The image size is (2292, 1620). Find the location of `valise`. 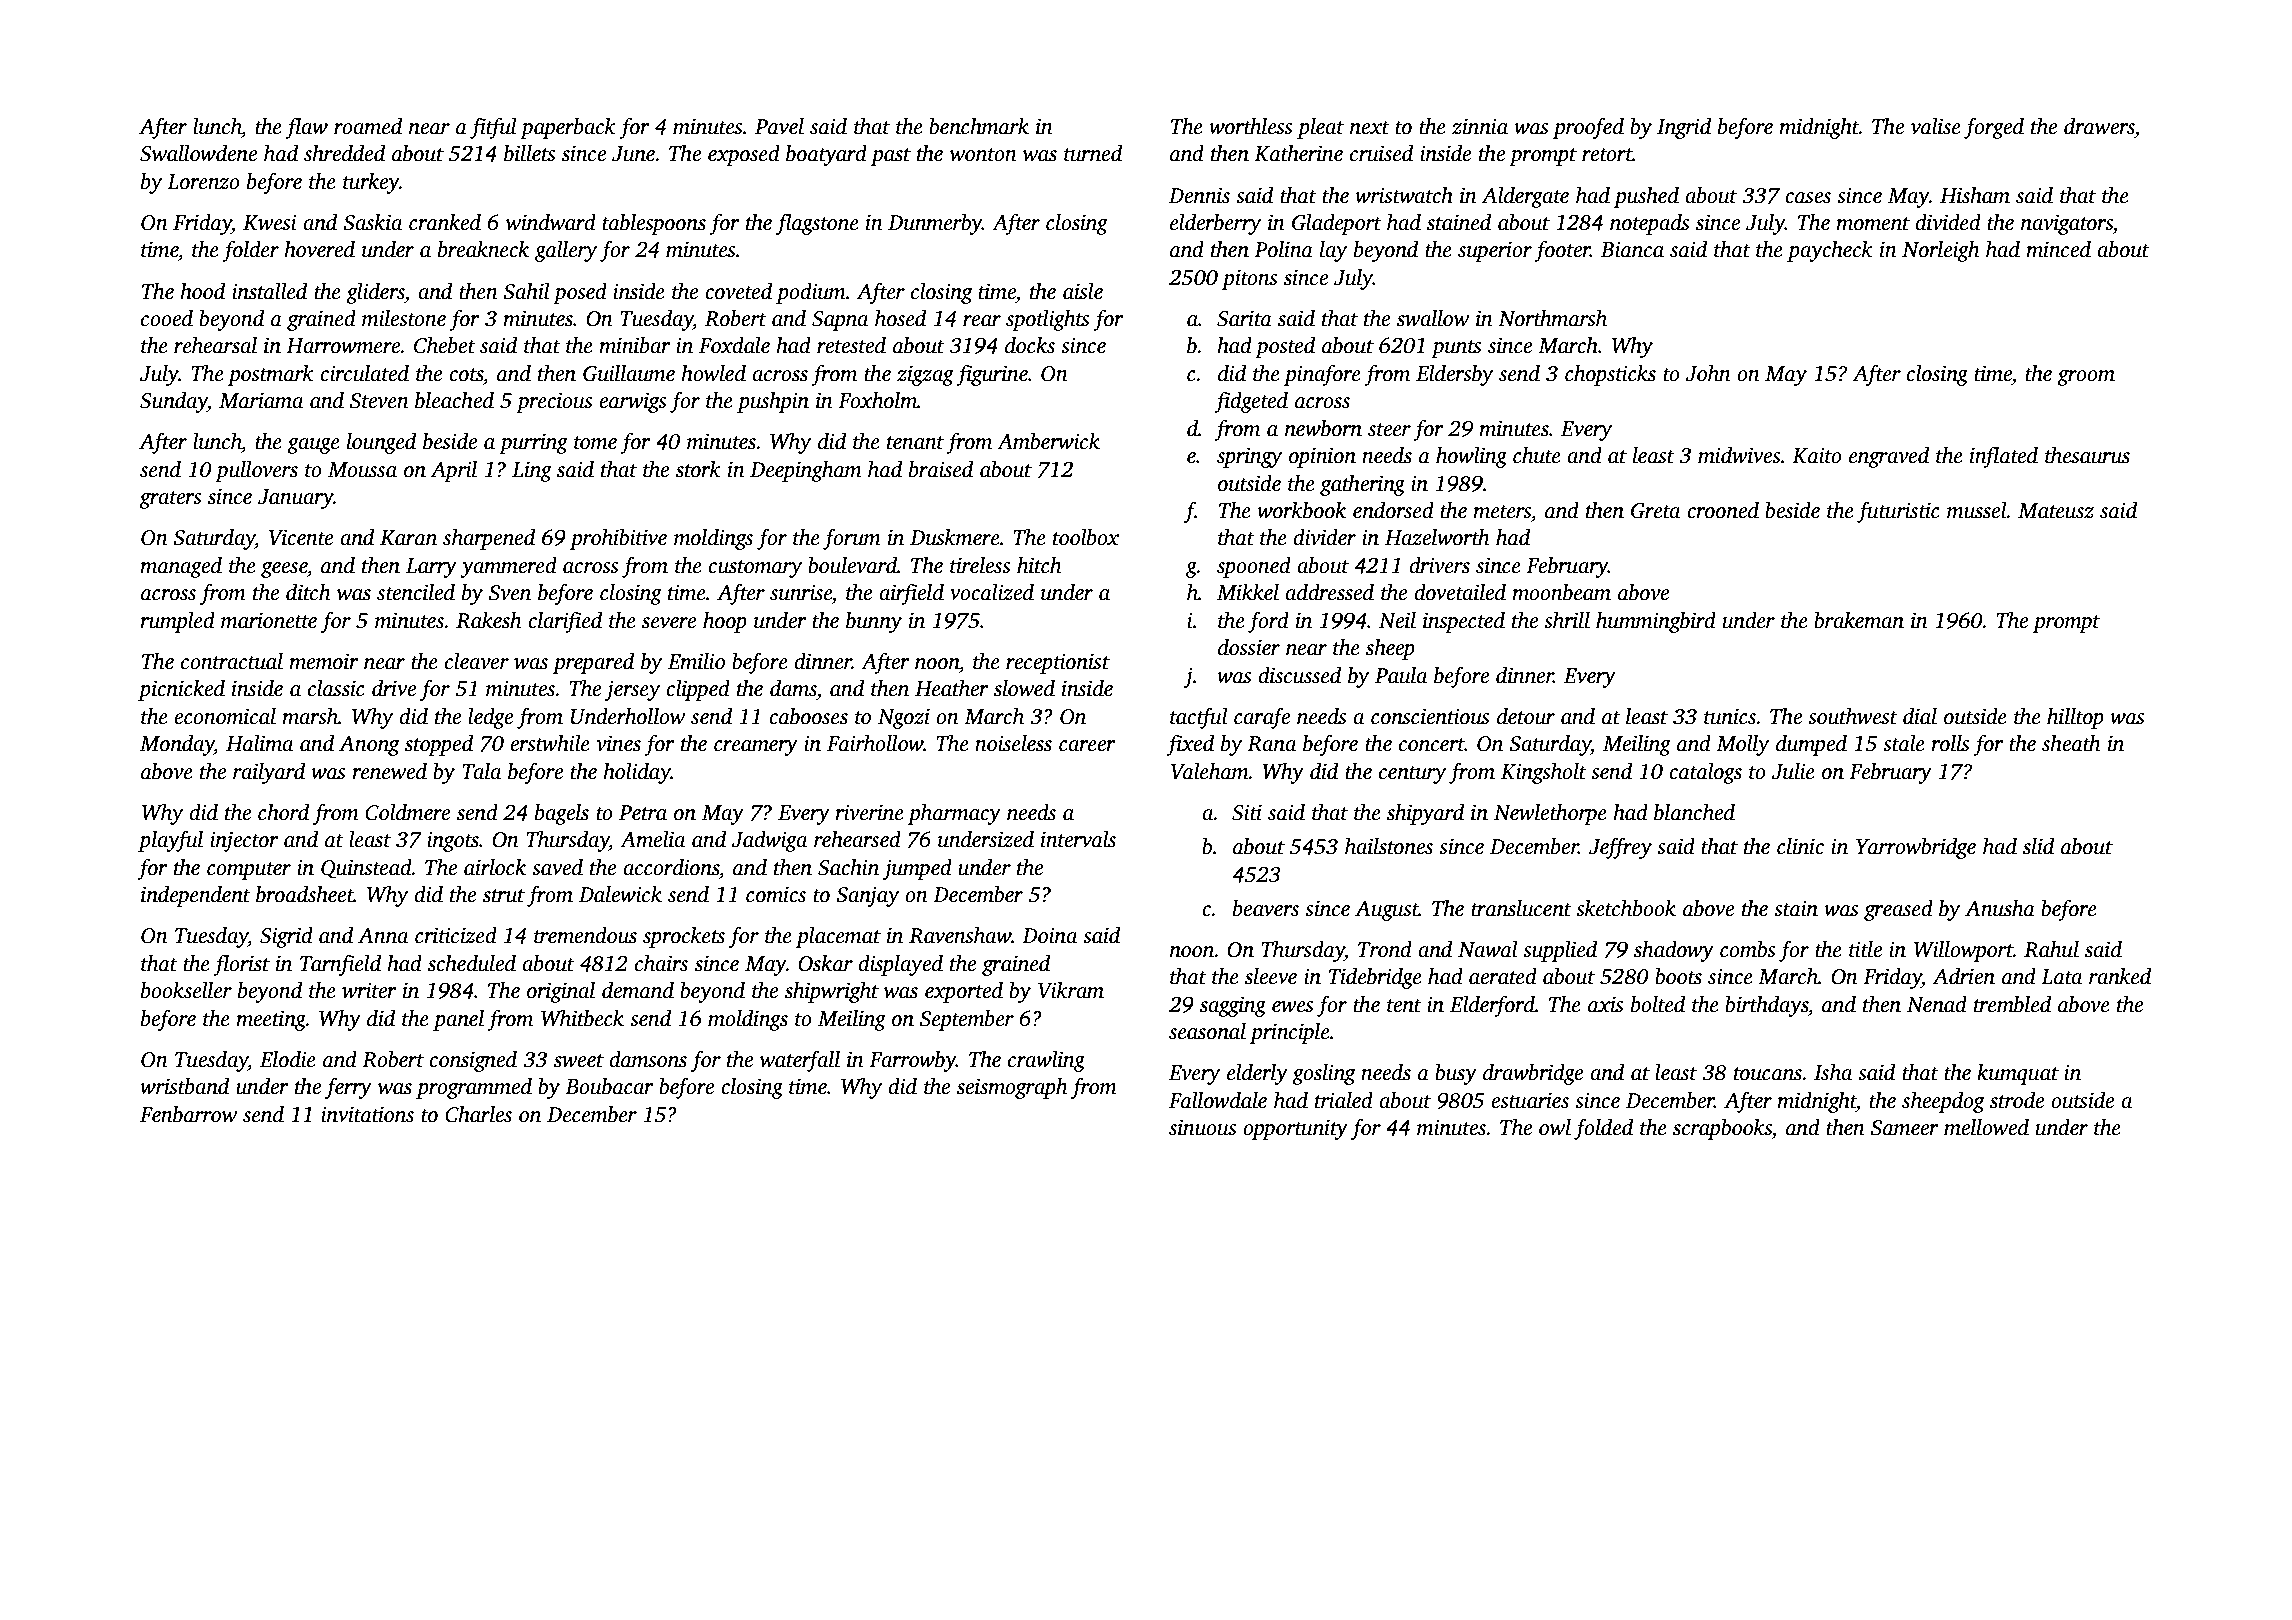

valise is located at coordinates (1936, 126).
